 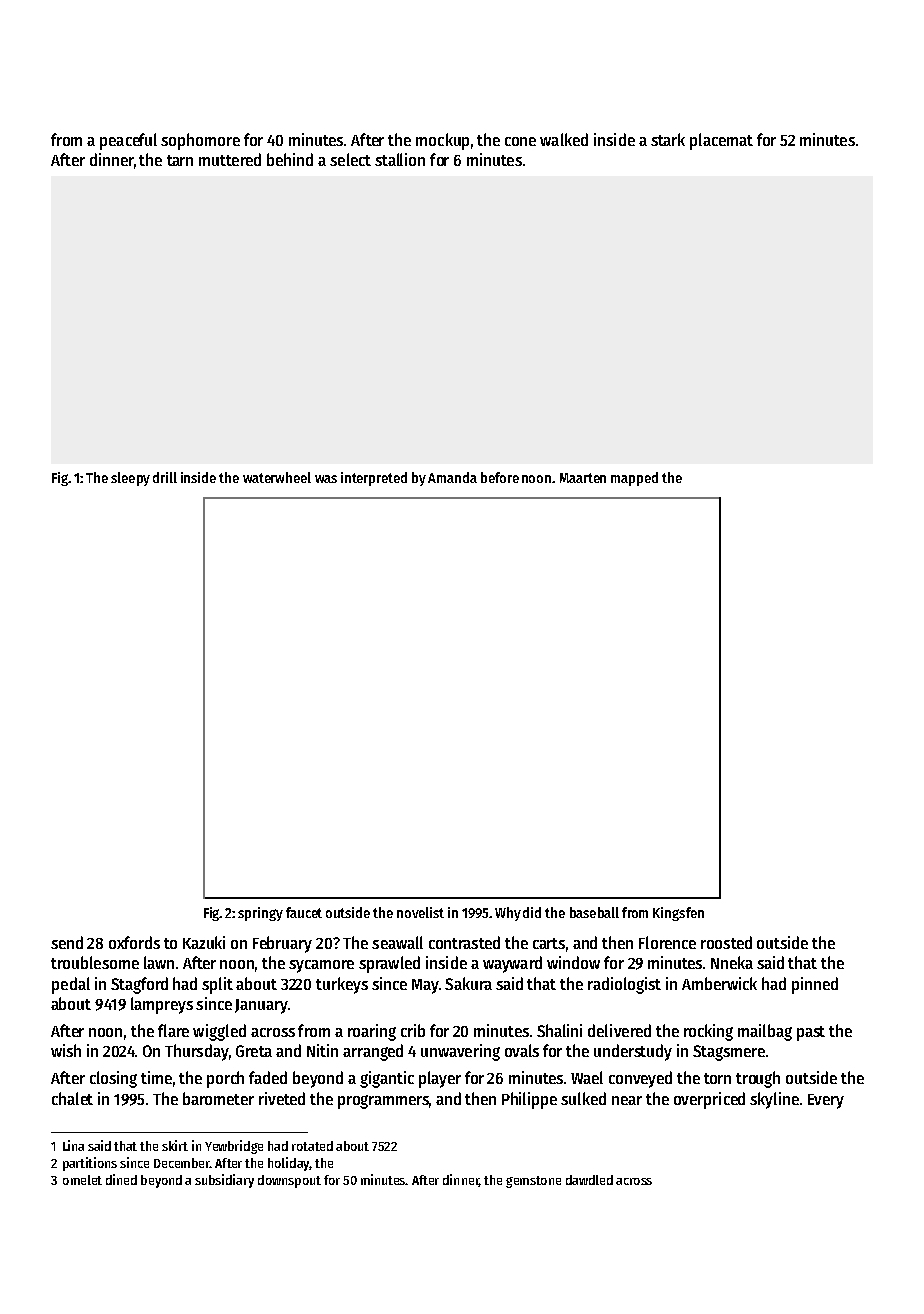 I want to click on did, so click(x=532, y=912).
